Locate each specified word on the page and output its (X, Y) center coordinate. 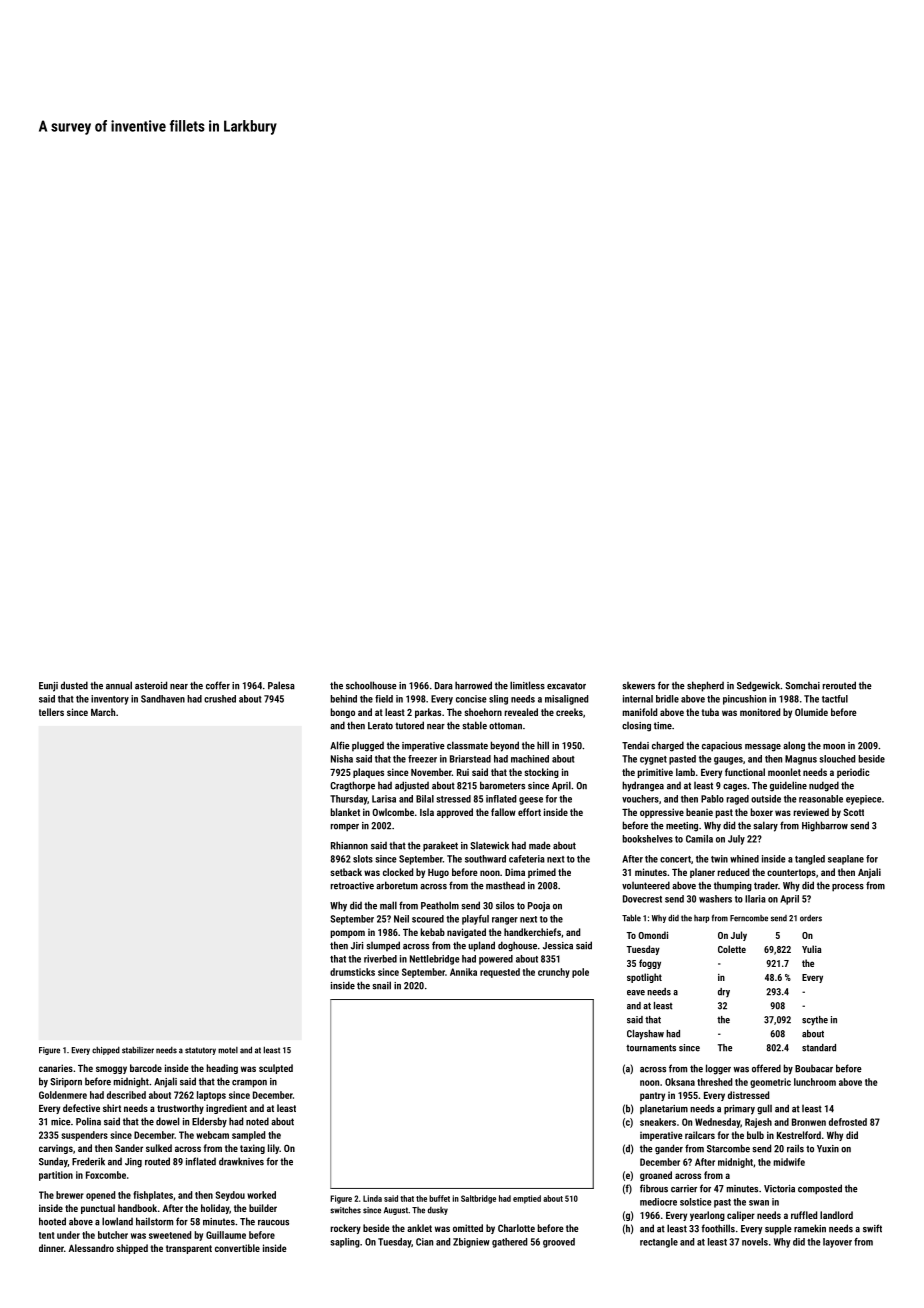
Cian (424, 1242)
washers (715, 899)
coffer (218, 685)
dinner (51, 1248)
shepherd (705, 686)
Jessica (558, 946)
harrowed (473, 685)
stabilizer (138, 1050)
